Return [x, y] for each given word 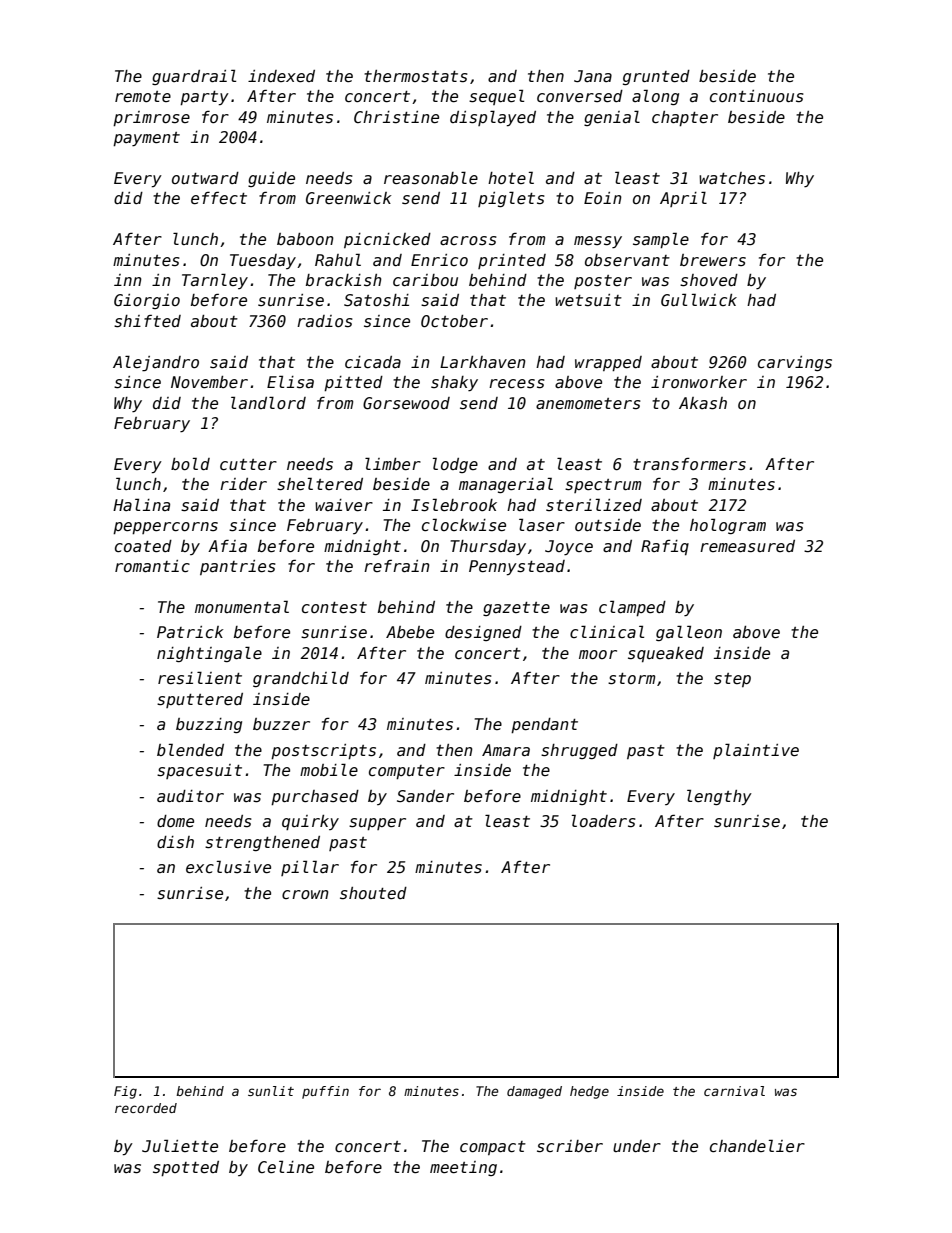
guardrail [194, 77]
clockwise [464, 524]
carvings [795, 363]
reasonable [431, 177]
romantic [152, 566]
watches [732, 178]
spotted [186, 1168]
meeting [463, 1168]
